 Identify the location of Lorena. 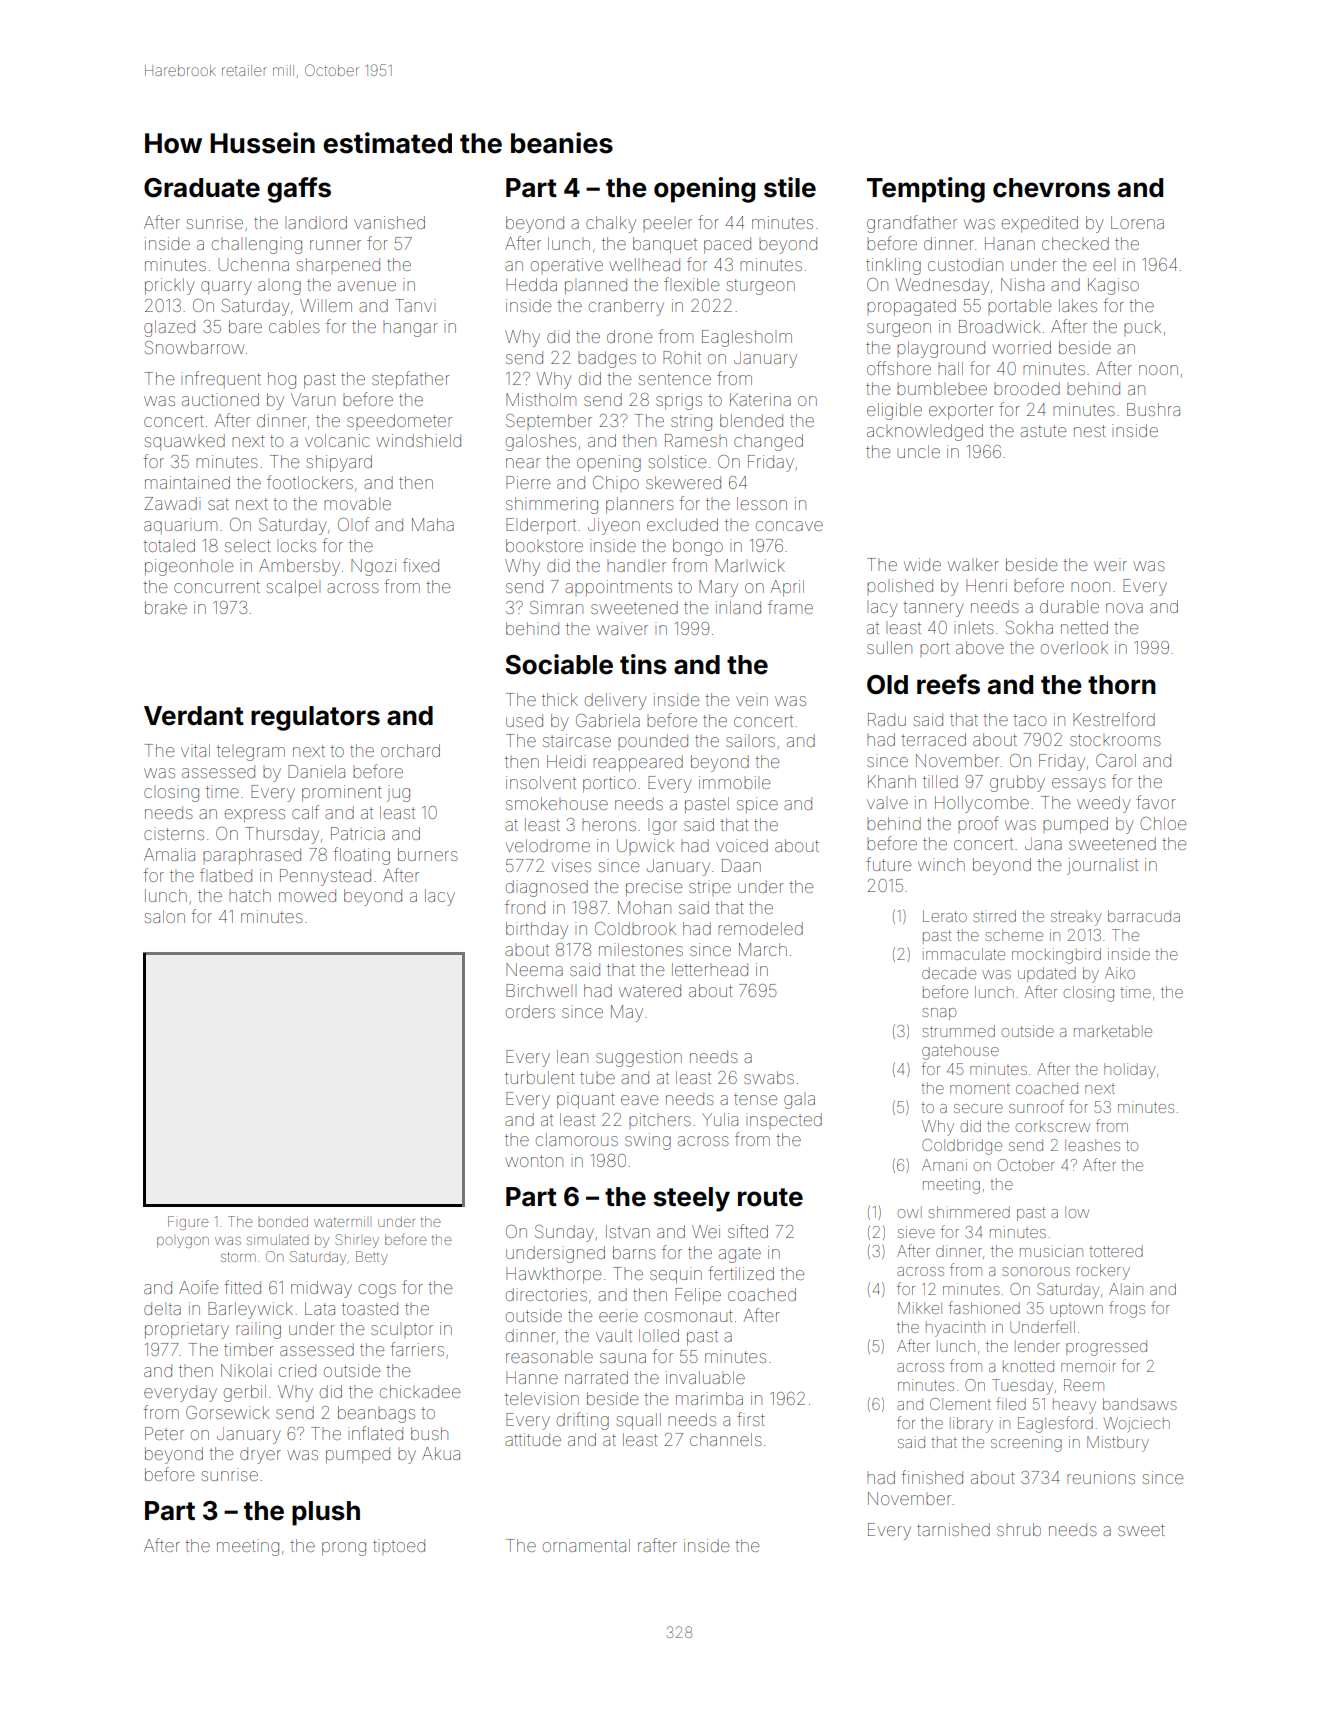
(1137, 222).
